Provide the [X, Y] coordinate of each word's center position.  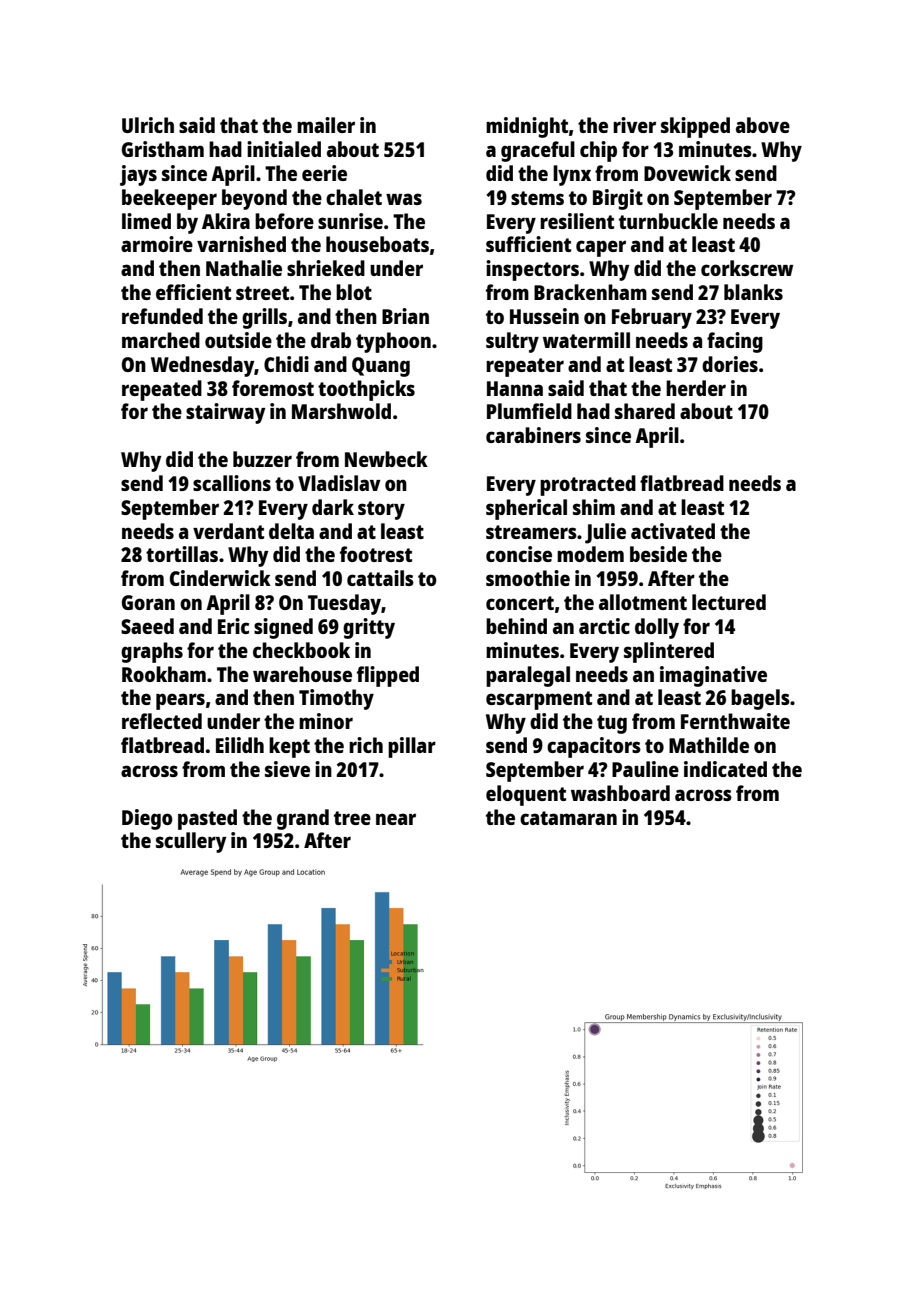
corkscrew [747, 268]
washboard [620, 793]
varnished [241, 244]
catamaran [568, 818]
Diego [147, 819]
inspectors [532, 270]
